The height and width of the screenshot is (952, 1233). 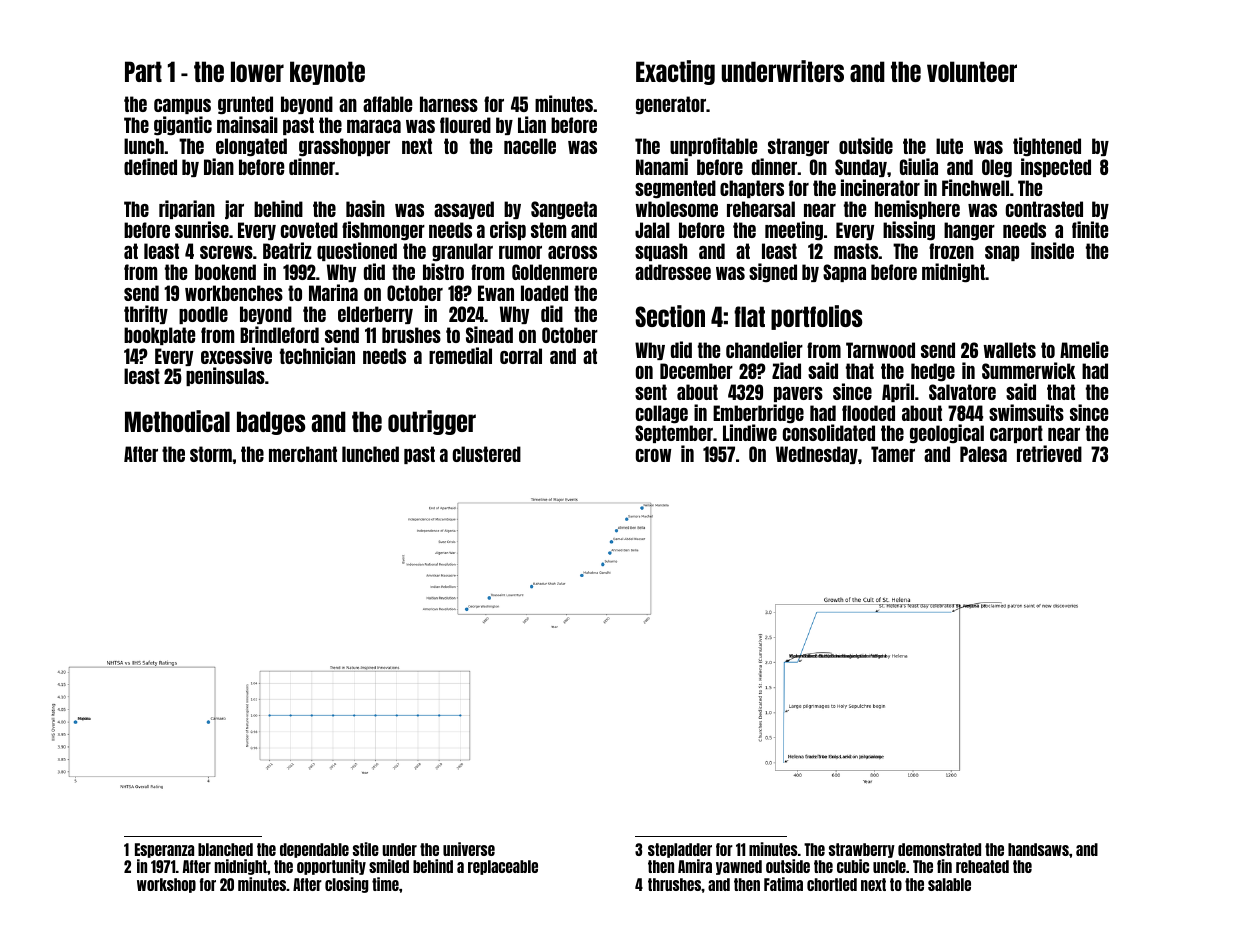 What do you see at coordinates (949, 884) in the screenshot?
I see `salable` at bounding box center [949, 884].
